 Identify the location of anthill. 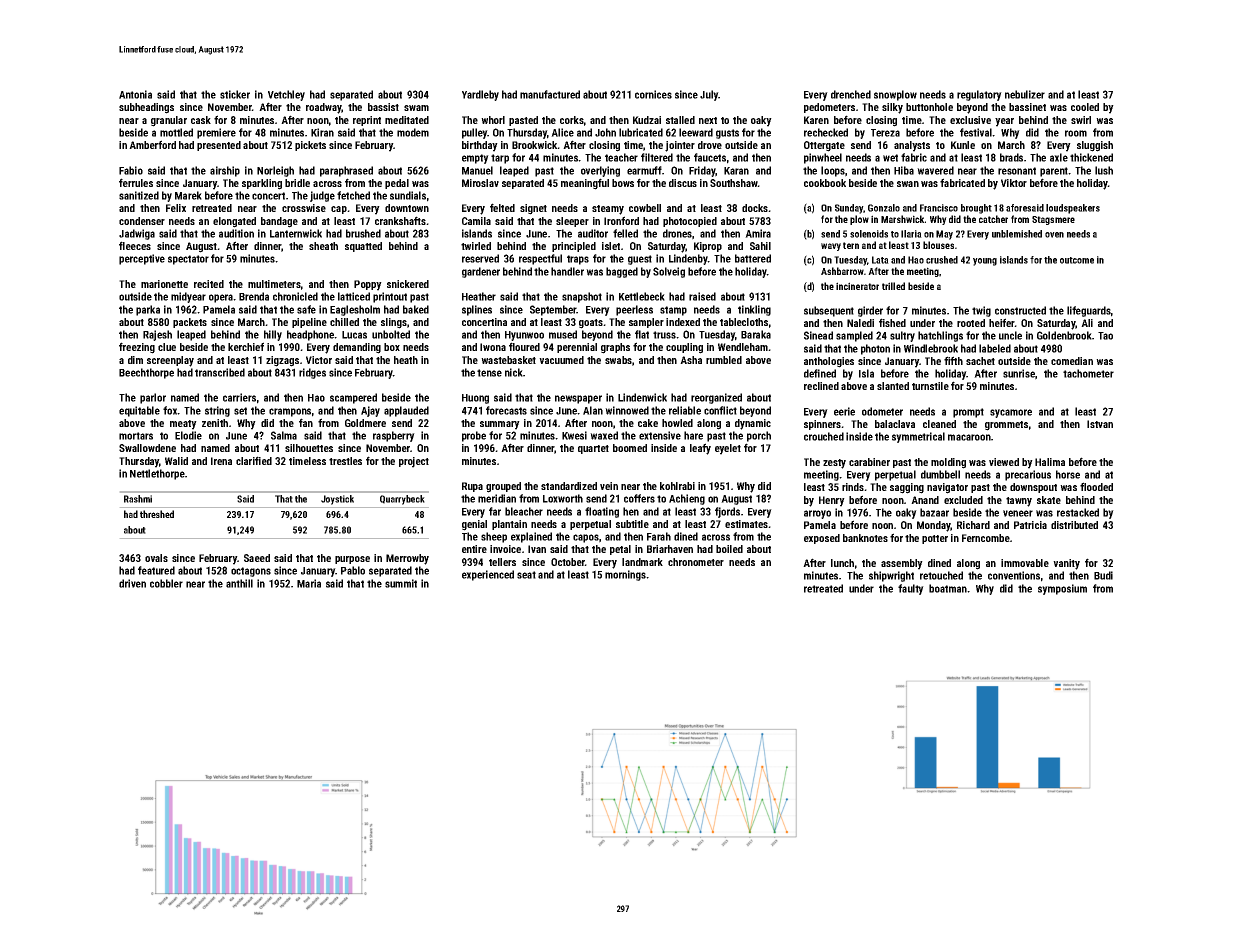
(239, 583).
